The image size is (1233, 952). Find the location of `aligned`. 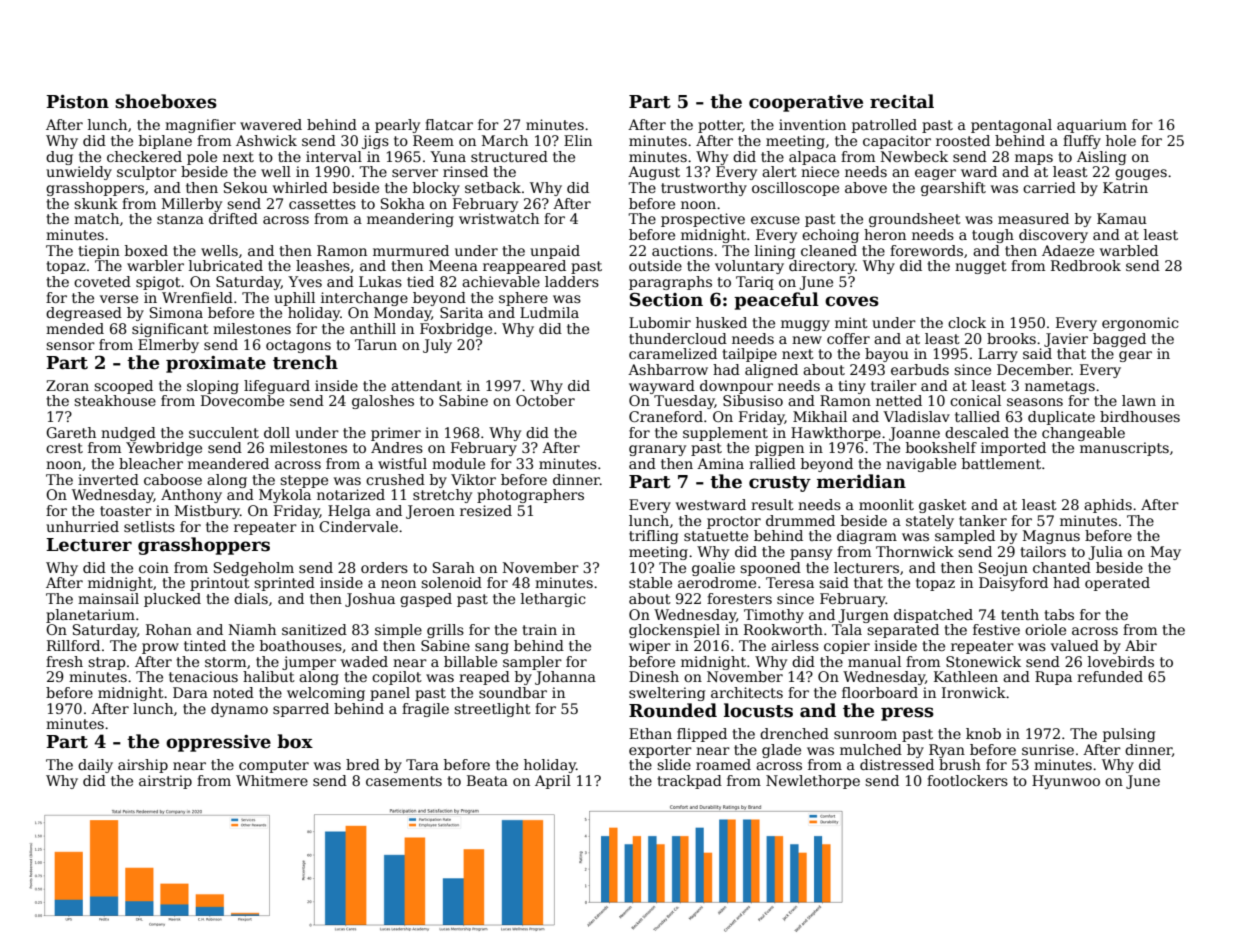

aligned is located at coordinates (771, 371).
